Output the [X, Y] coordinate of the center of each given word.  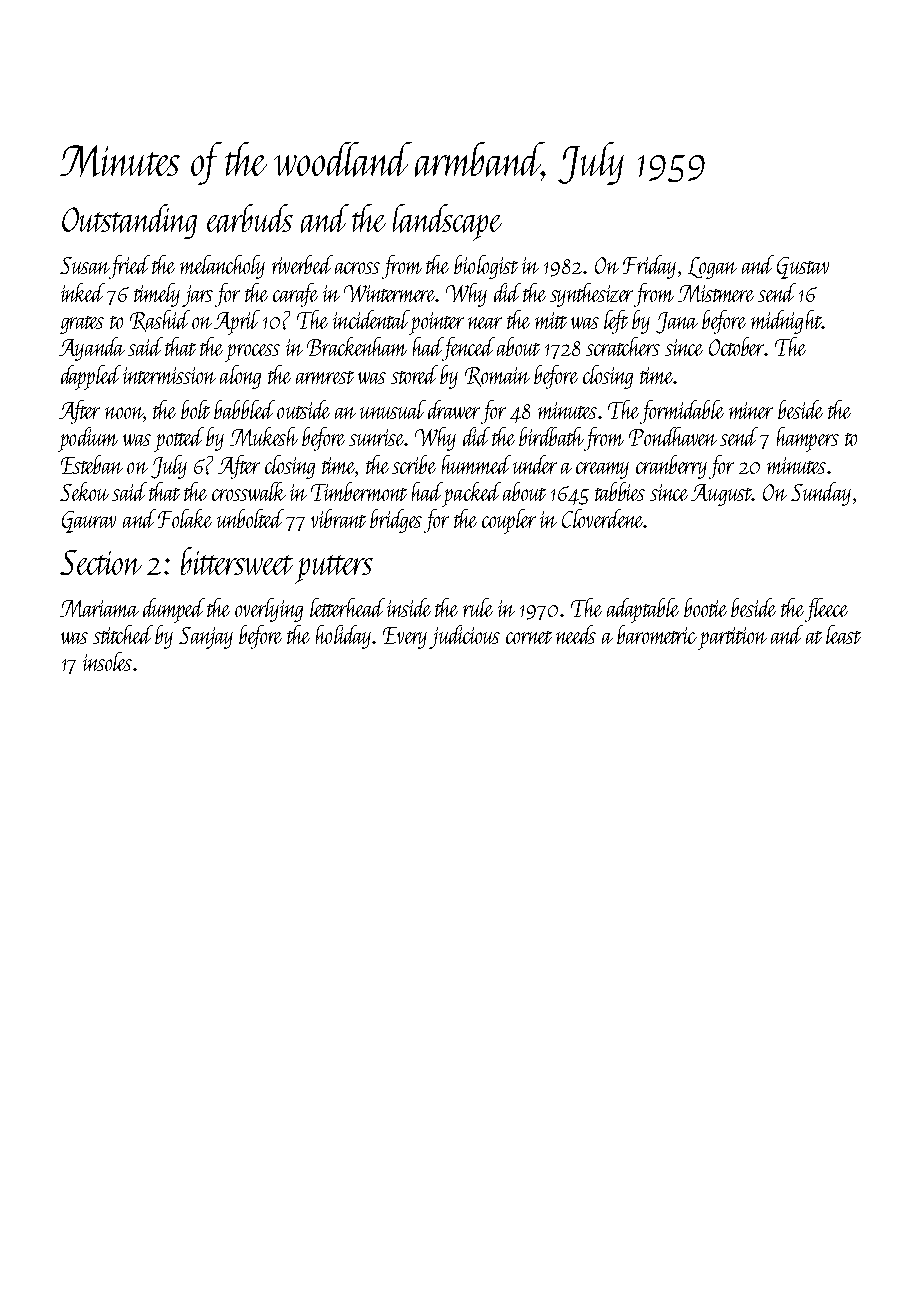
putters [334, 569]
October [737, 346]
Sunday [821, 494]
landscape [447, 222]
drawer [454, 409]
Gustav [803, 268]
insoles [107, 661]
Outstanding [129, 221]
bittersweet [237, 561]
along [240, 377]
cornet [529, 637]
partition [732, 638]
